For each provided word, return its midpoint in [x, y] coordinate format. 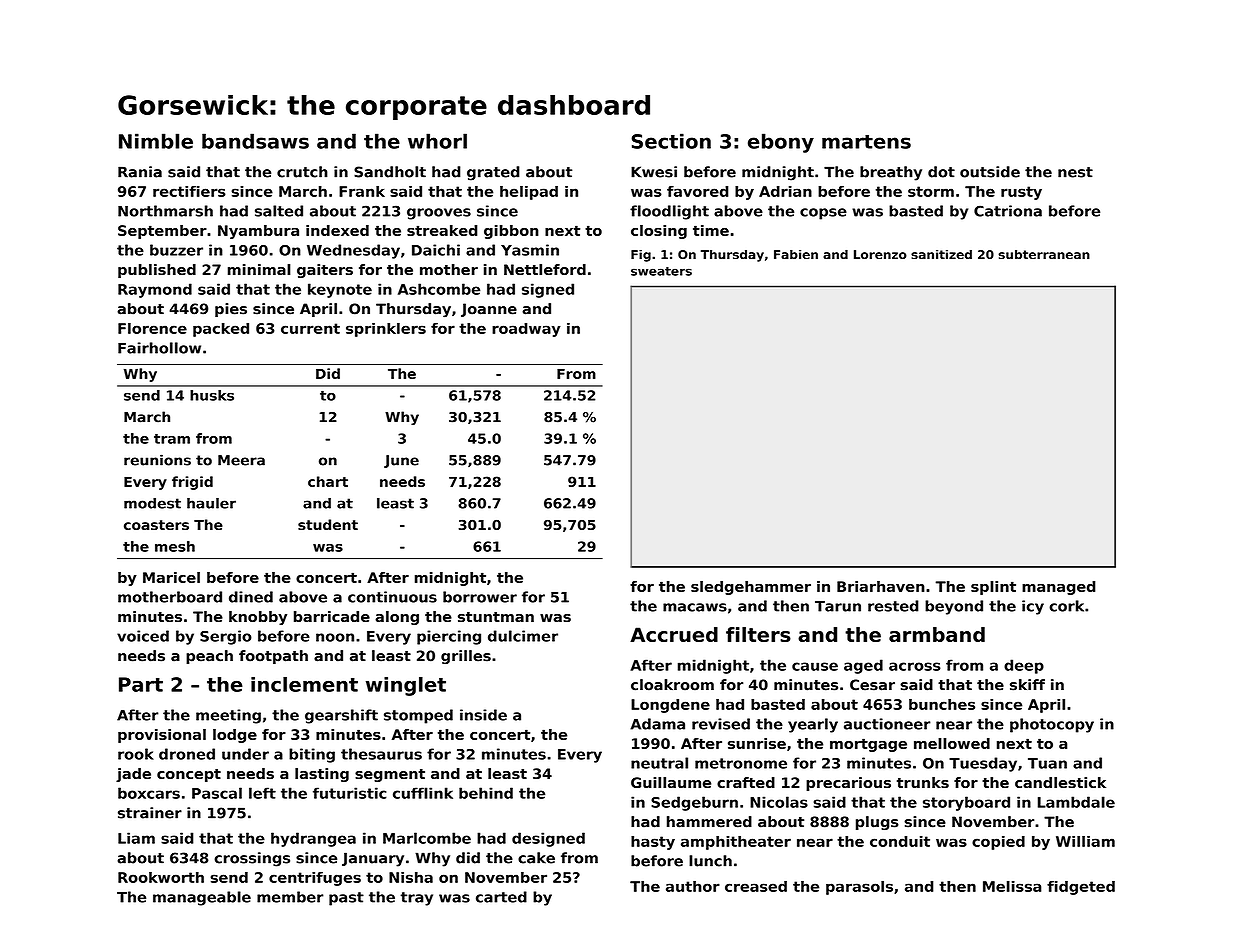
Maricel [171, 577]
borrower [480, 597]
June [401, 461]
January [373, 859]
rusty [1021, 193]
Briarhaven [881, 586]
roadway [526, 330]
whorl [437, 141]
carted [501, 897]
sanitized [941, 254]
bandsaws [255, 141]
